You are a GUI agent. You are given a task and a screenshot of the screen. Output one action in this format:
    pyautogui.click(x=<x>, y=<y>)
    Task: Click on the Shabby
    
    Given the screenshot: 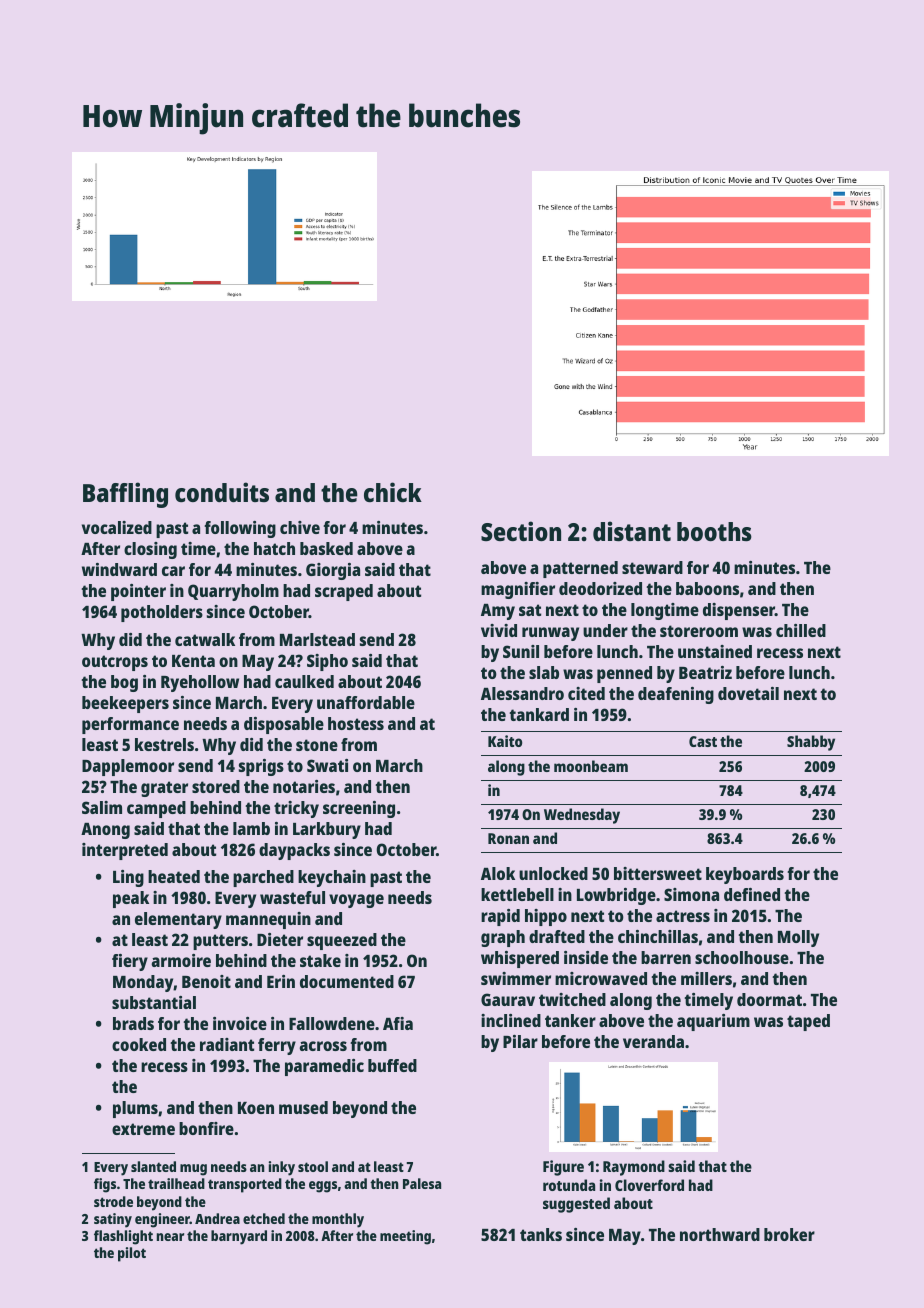 What is the action you would take?
    pyautogui.click(x=811, y=743)
